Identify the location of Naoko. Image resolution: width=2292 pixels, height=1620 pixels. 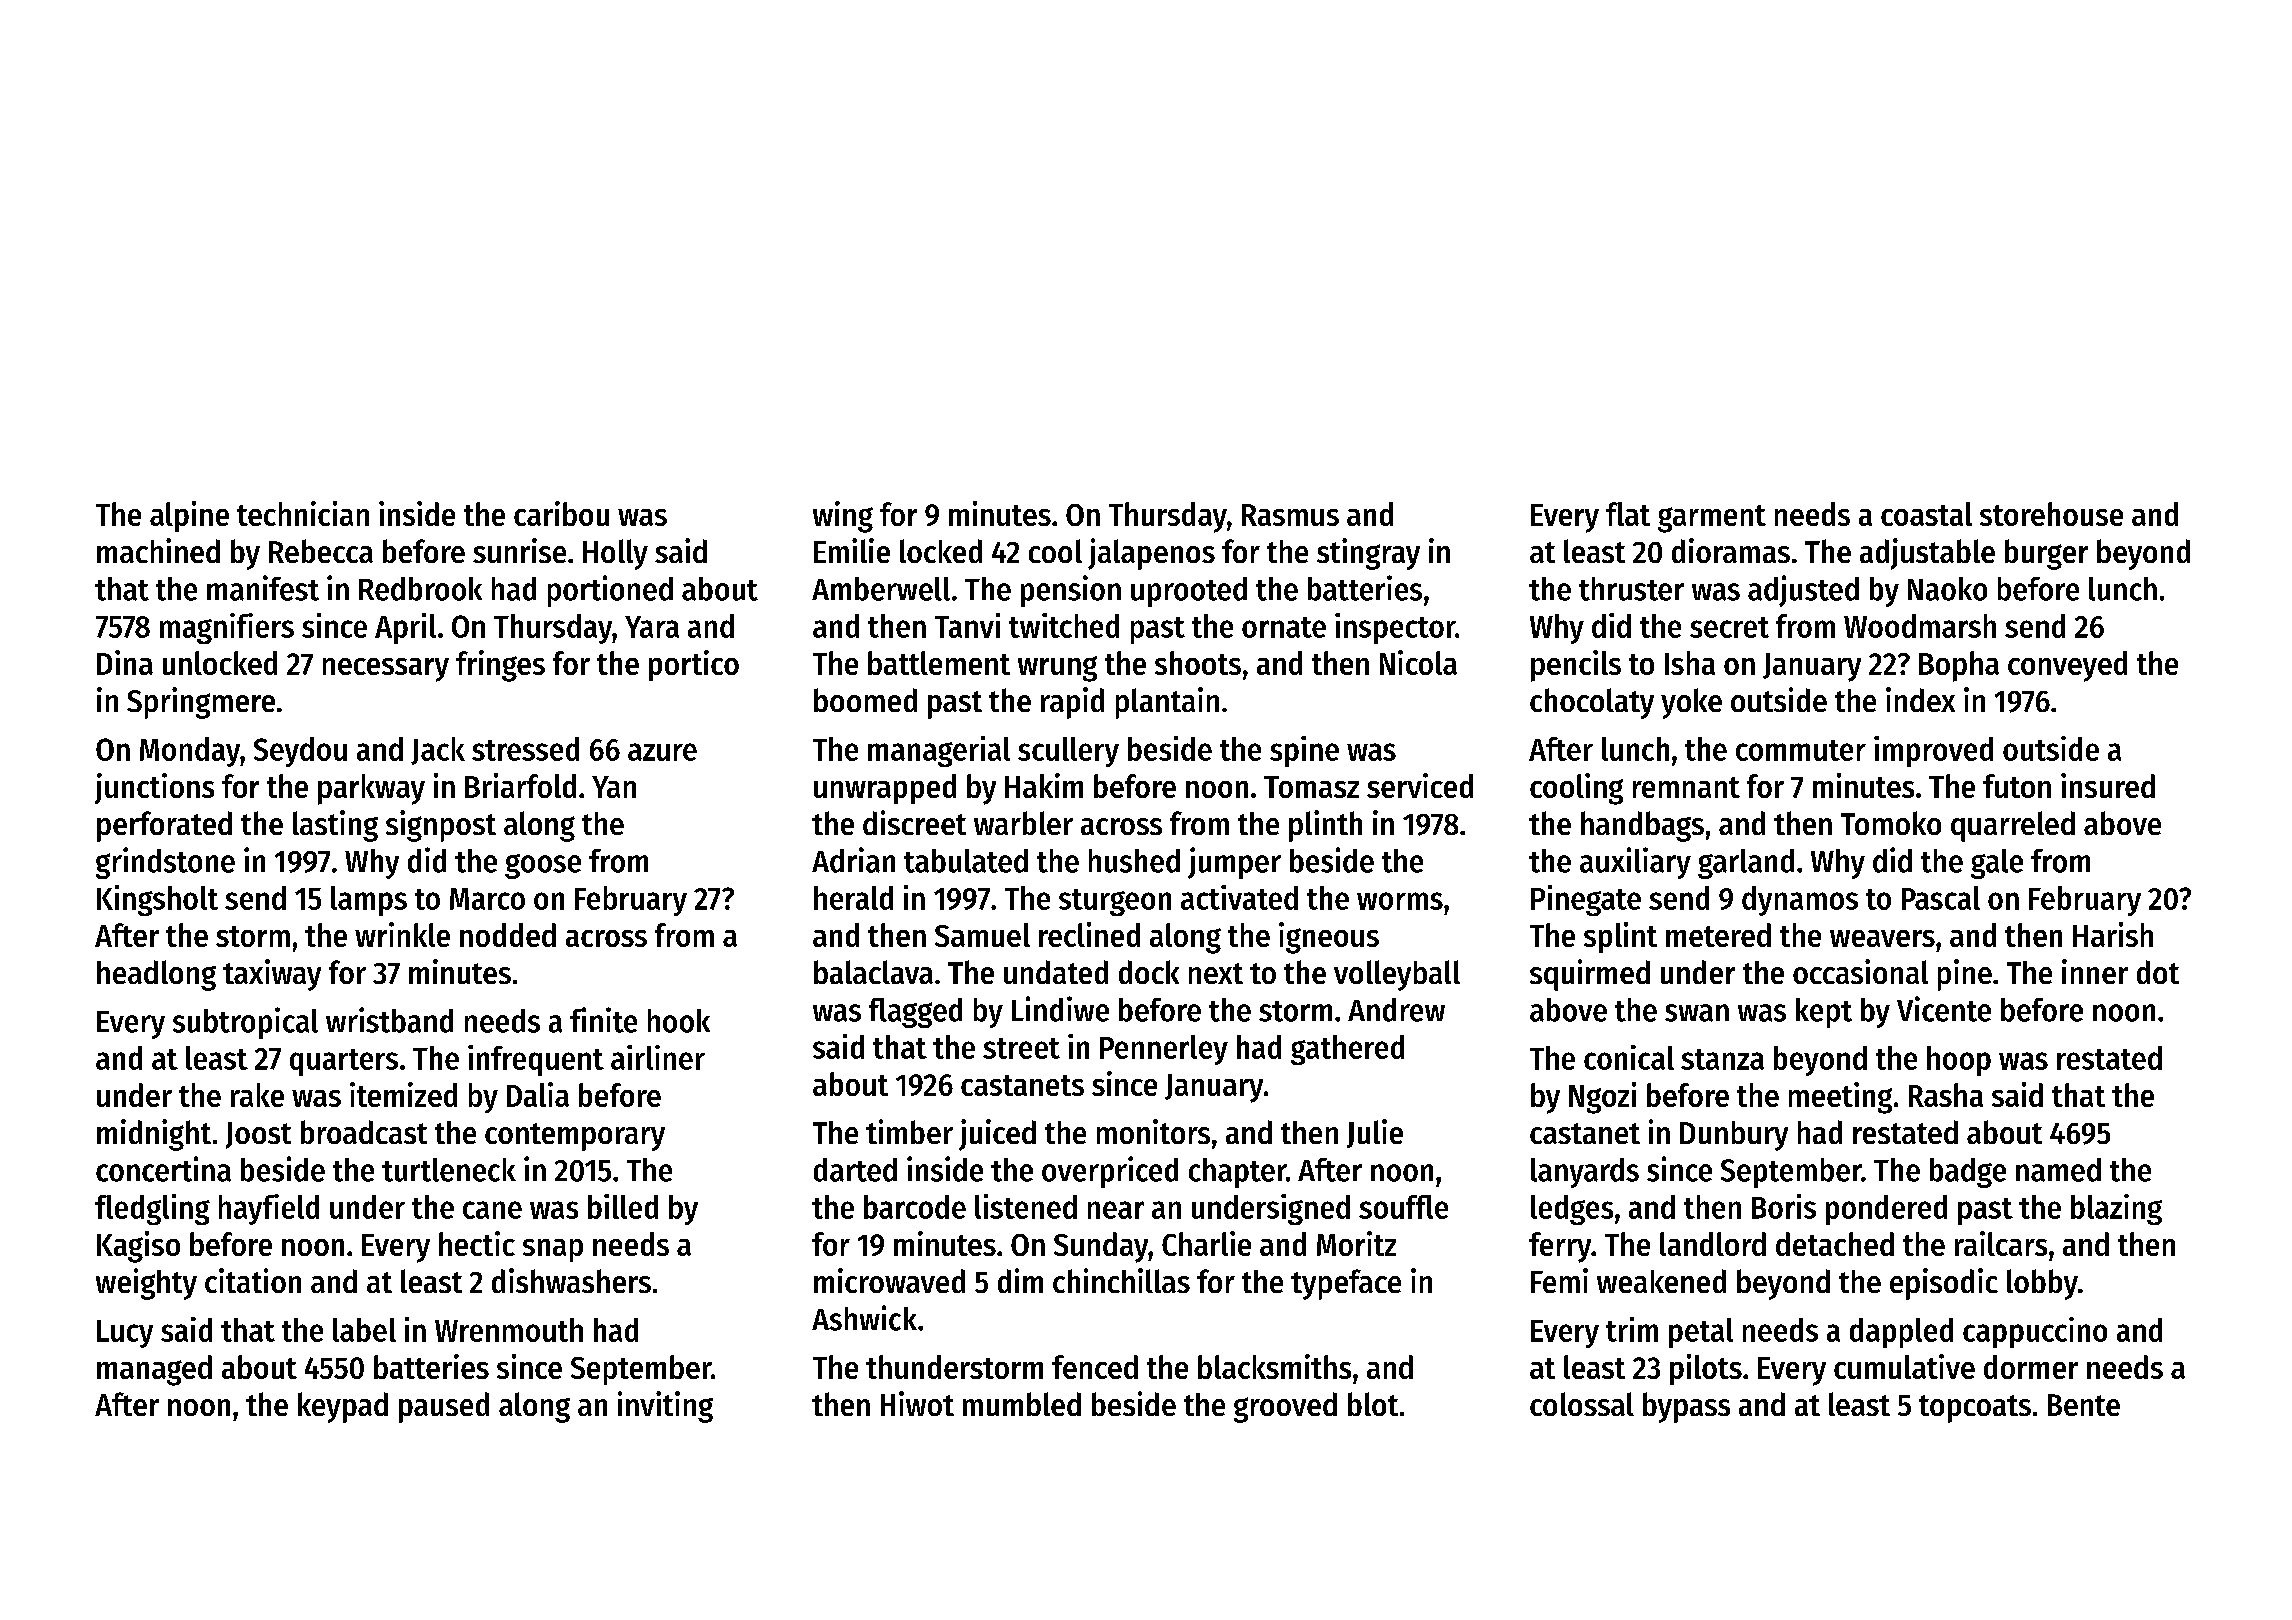
(1947, 589).
